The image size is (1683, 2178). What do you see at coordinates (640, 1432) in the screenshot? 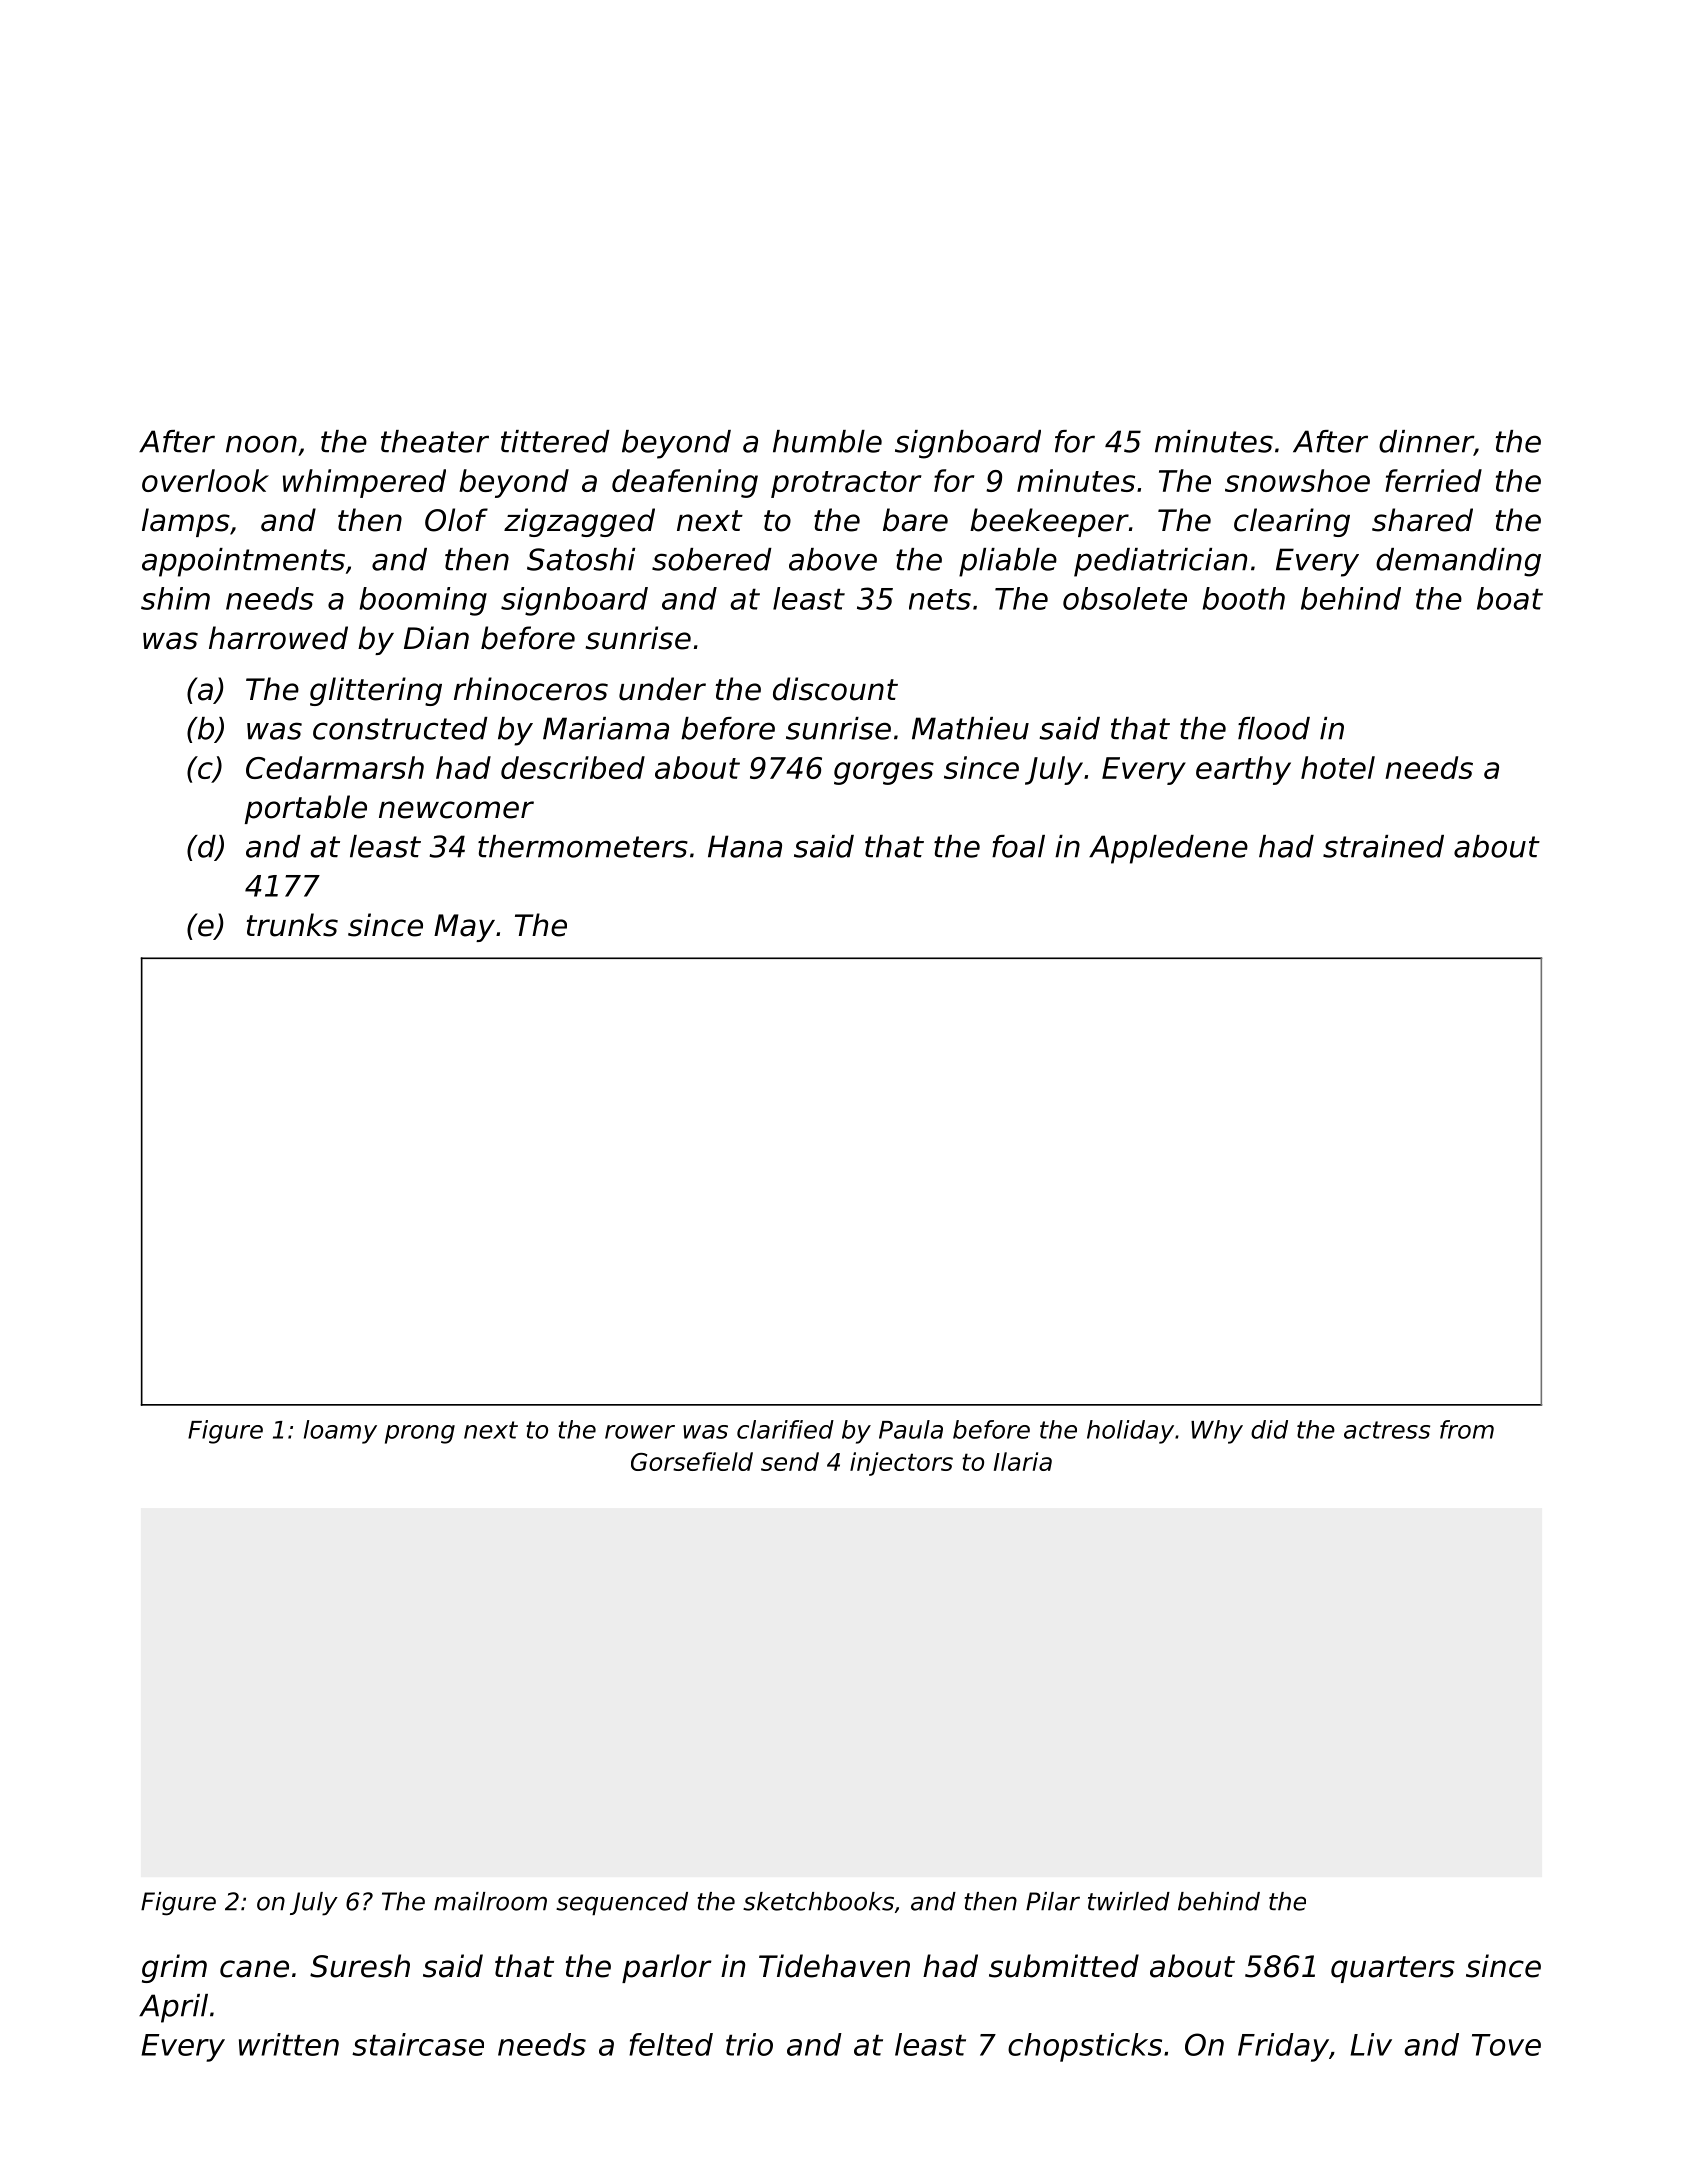
I see `rower` at bounding box center [640, 1432].
